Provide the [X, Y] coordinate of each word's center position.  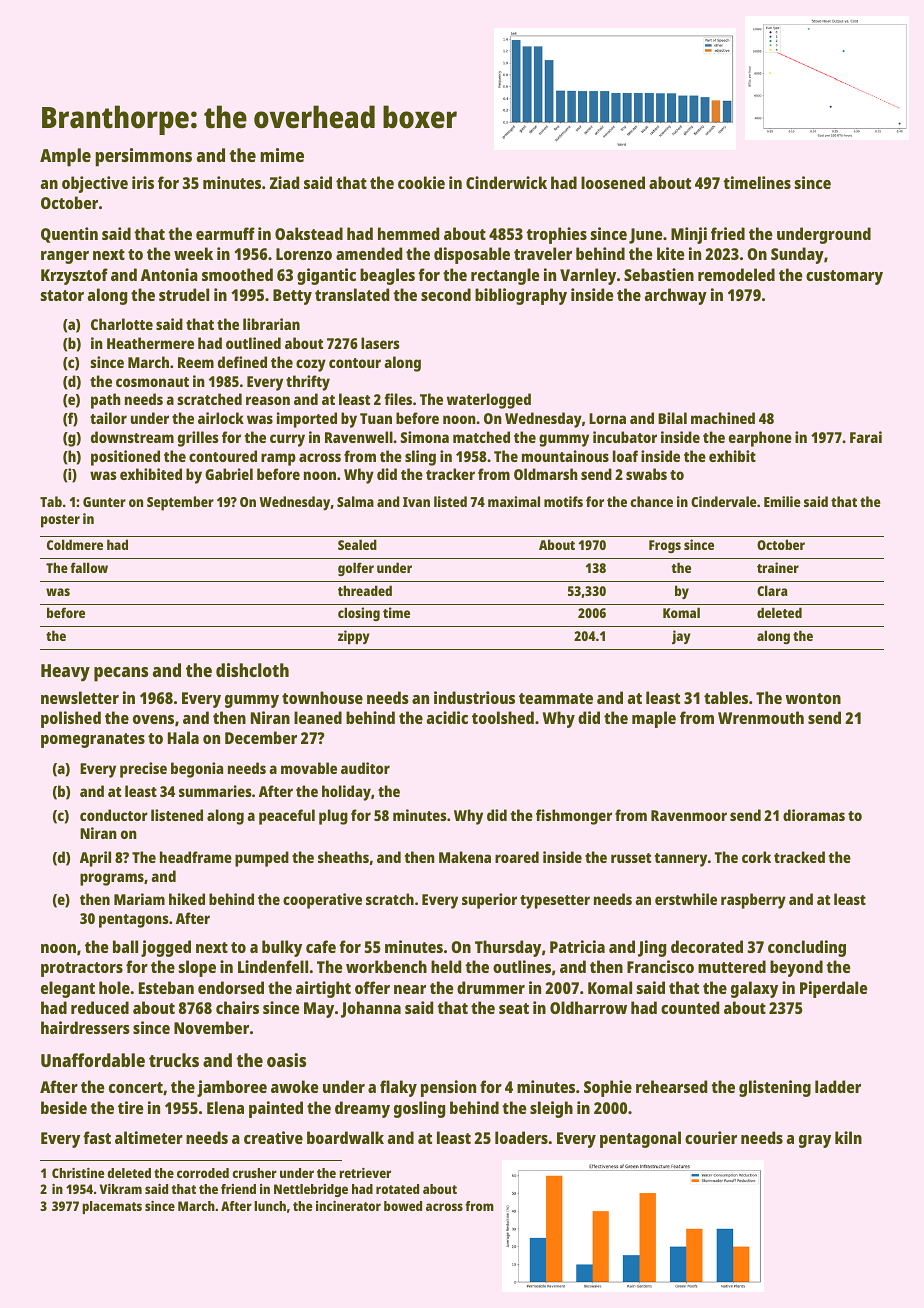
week [193, 253]
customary [844, 277]
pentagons [134, 921]
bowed [403, 1206]
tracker [450, 474]
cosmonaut [152, 382]
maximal [514, 501]
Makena [465, 857]
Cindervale [724, 501]
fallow [89, 567]
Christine [78, 1173]
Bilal [672, 418]
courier [711, 1137]
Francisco [660, 966]
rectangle [505, 276]
